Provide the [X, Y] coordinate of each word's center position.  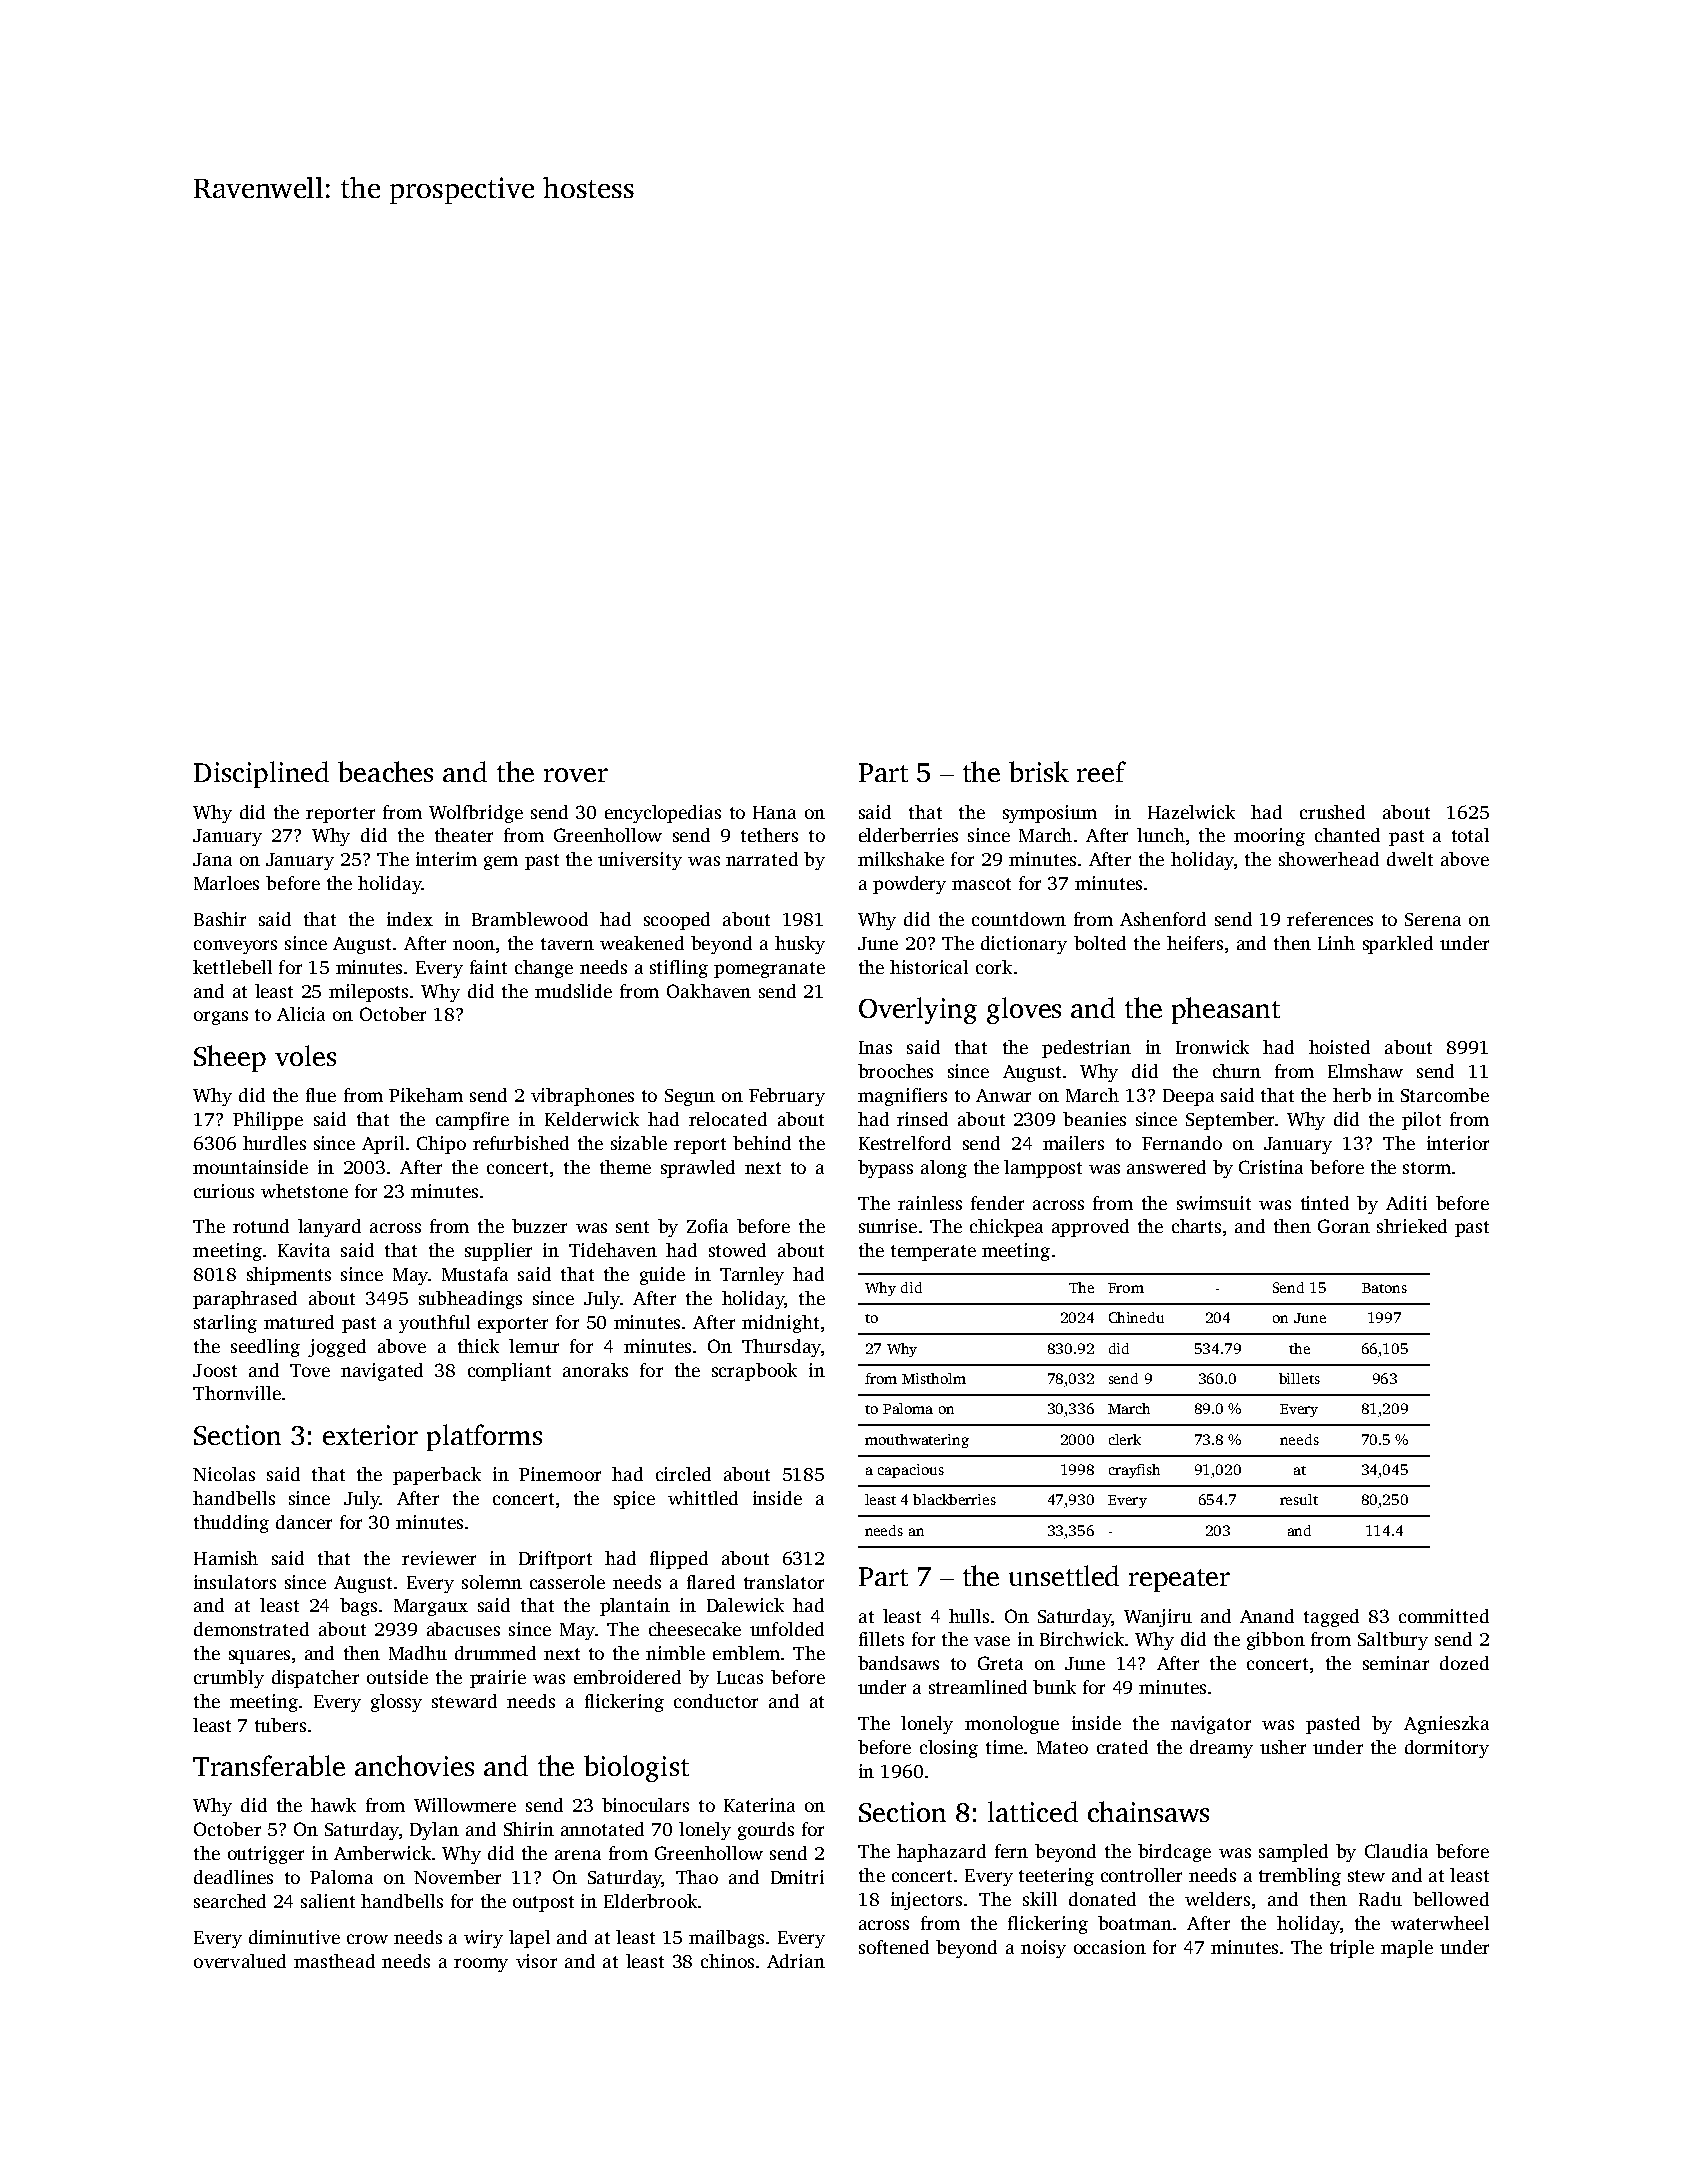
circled [683, 1474]
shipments [289, 1276]
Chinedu [1136, 1317]
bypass [885, 1169]
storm [1427, 1168]
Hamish [226, 1558]
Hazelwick [1191, 812]
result [1299, 1499]
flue [321, 1095]
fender [997, 1203]
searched [230, 1901]
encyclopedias [663, 814]
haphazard [941, 1853]
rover [576, 775]
